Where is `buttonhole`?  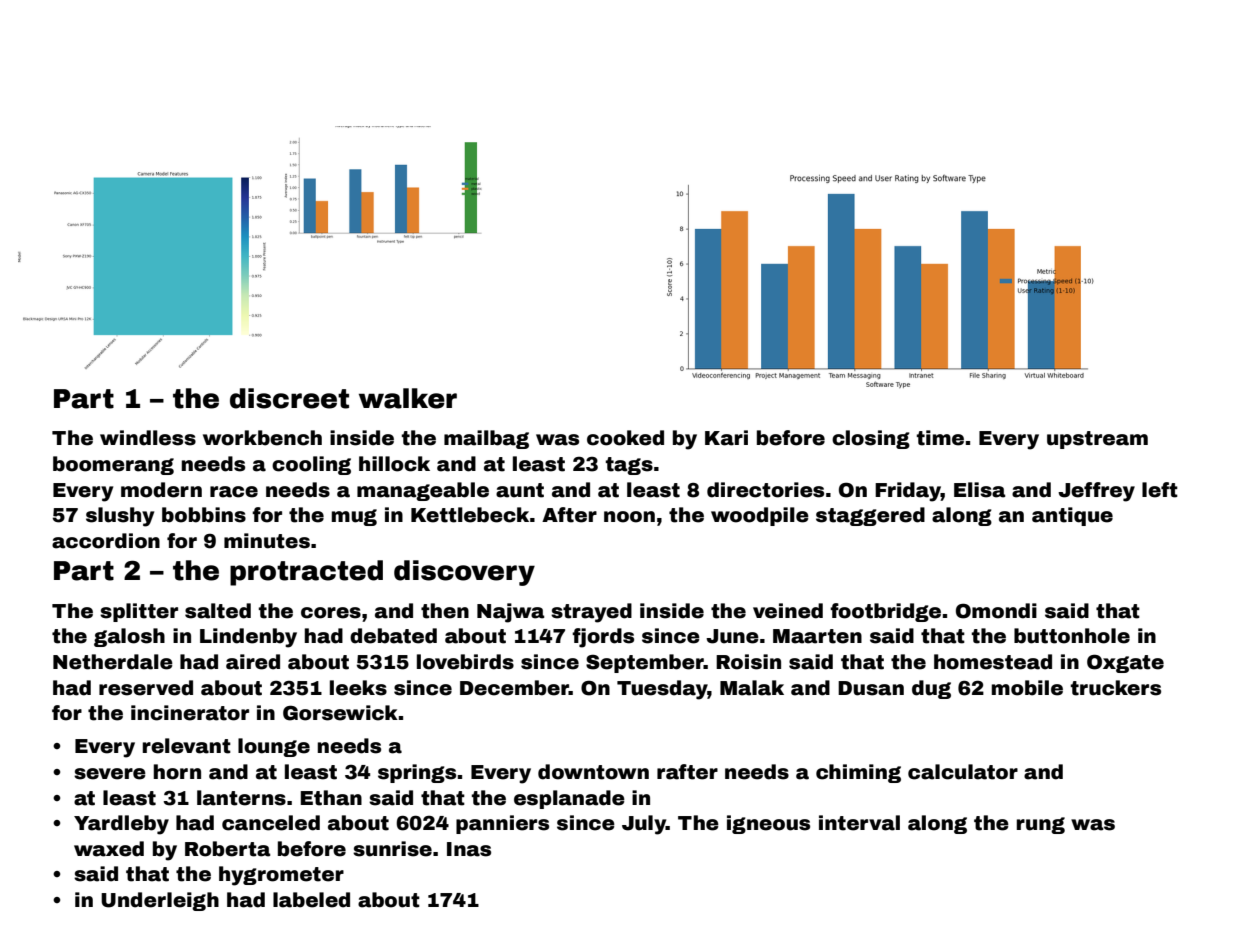 buttonhole is located at coordinates (1072, 636).
